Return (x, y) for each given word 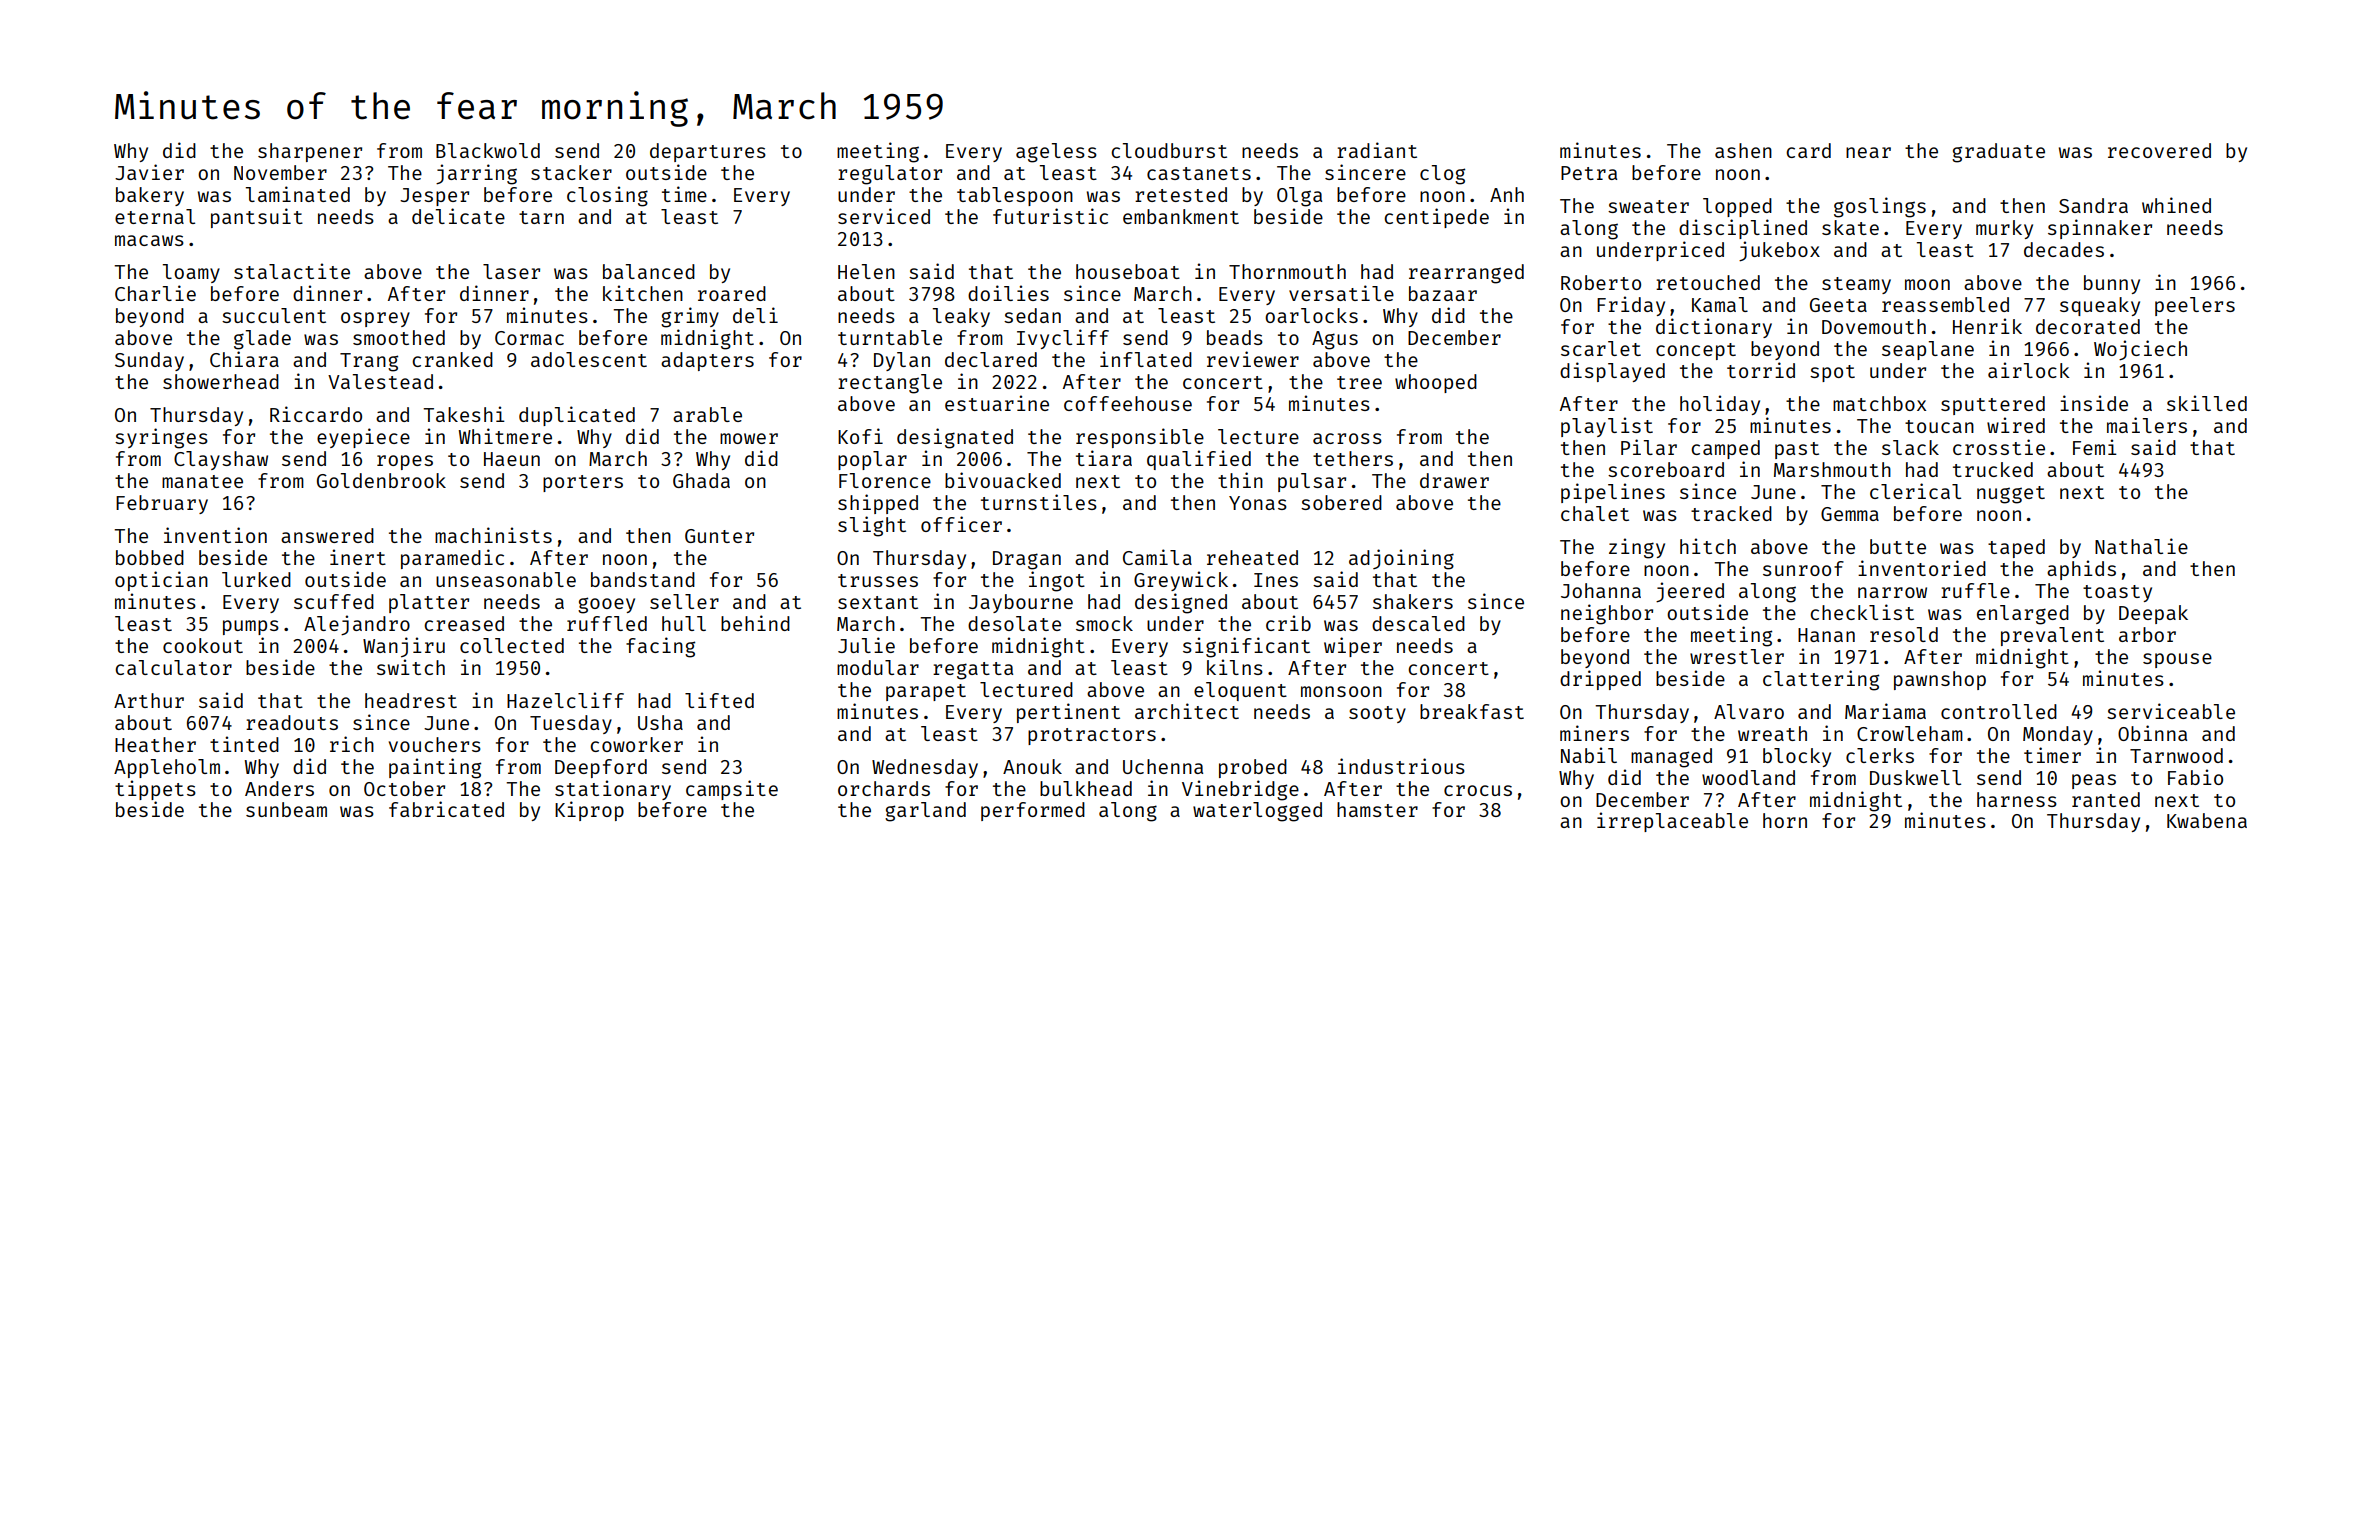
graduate (1998, 153)
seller (684, 601)
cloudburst (1169, 150)
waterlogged (1257, 812)
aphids (2081, 570)
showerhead (221, 381)
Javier (149, 172)
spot (1832, 373)
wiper (1353, 647)
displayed (1612, 372)
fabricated (446, 809)
